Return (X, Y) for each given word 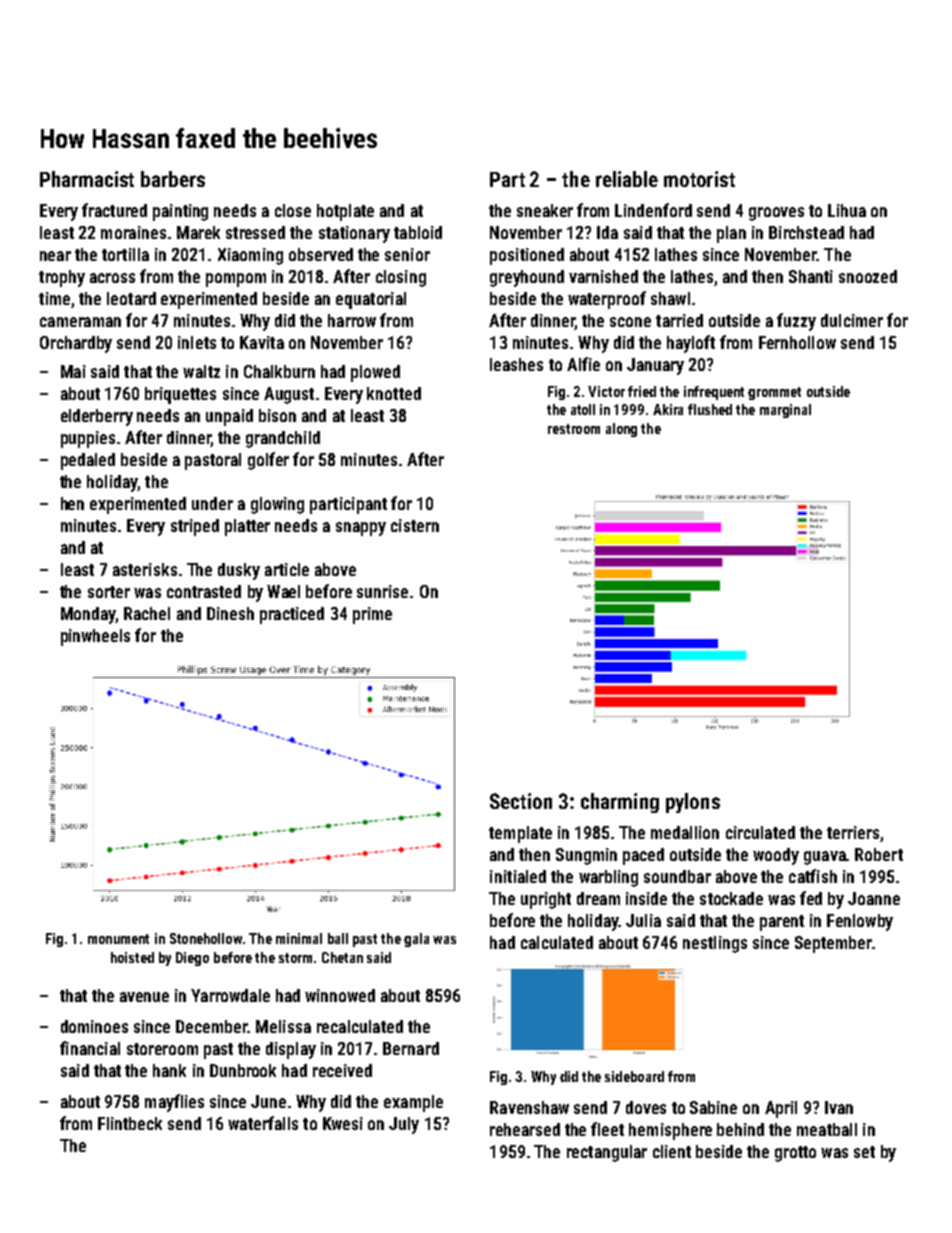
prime (372, 615)
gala (416, 940)
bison (277, 415)
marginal (785, 411)
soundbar (677, 876)
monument (118, 939)
